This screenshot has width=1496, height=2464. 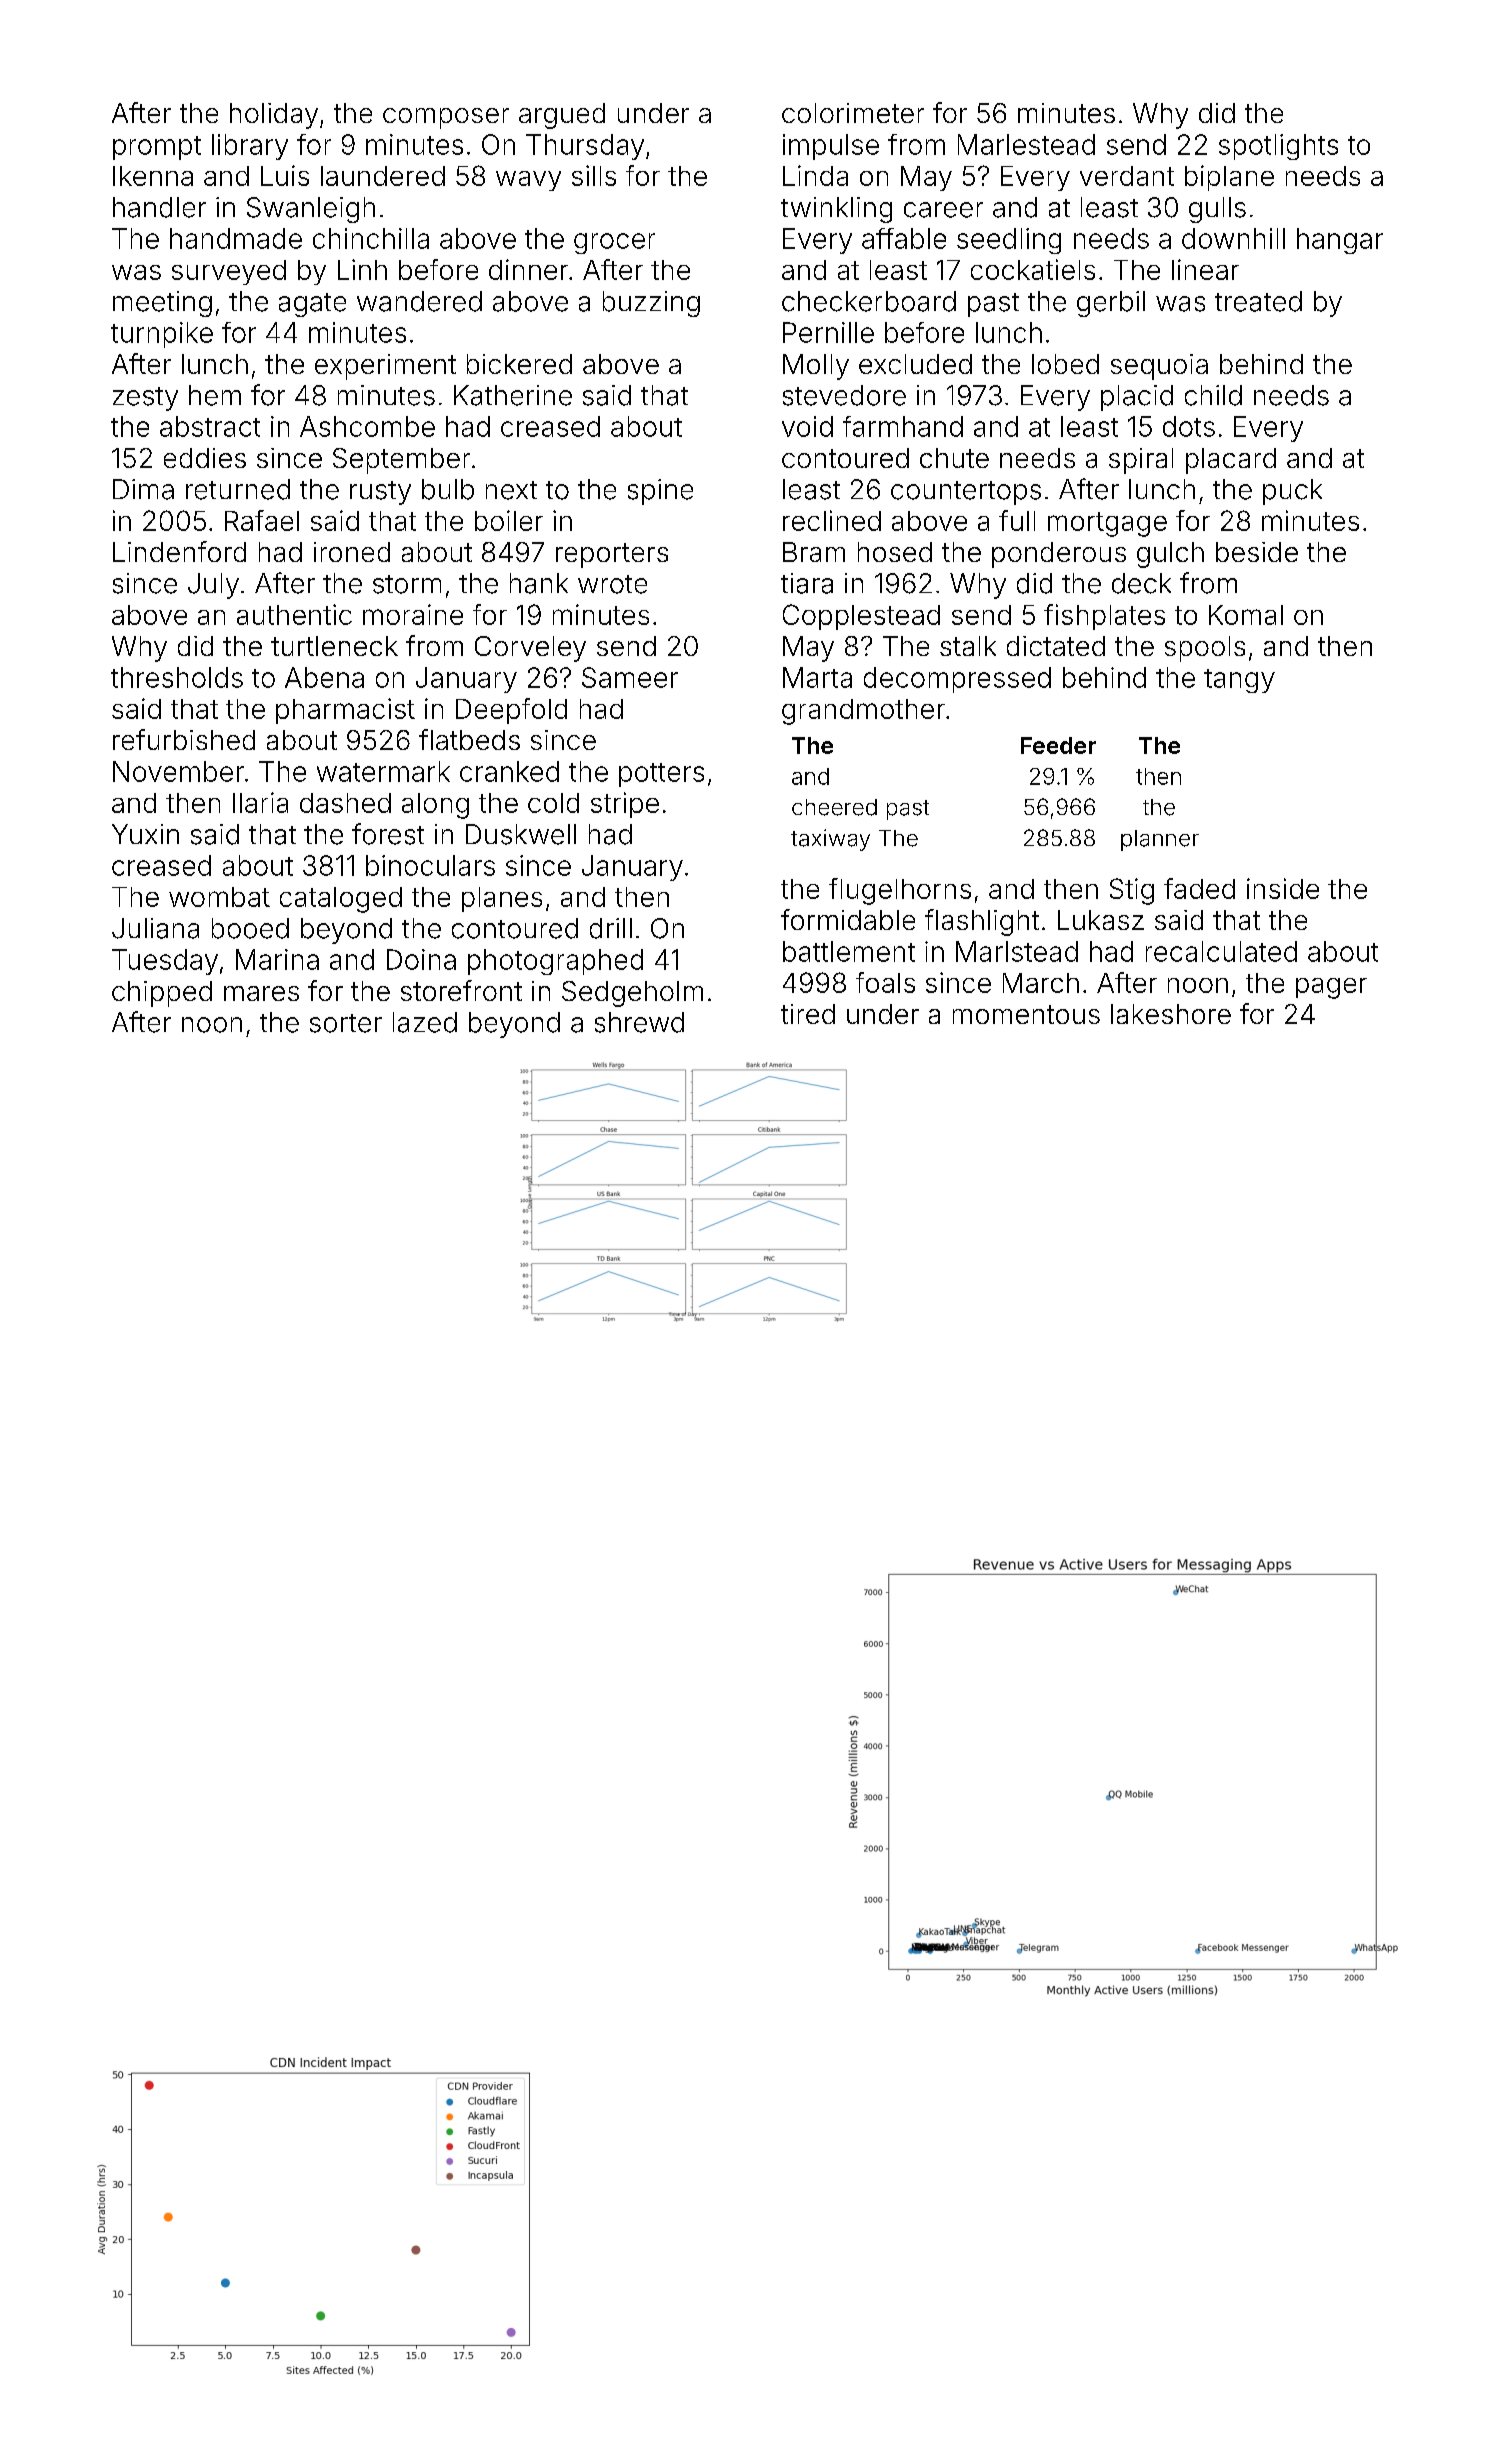 What do you see at coordinates (807, 426) in the screenshot?
I see `void` at bounding box center [807, 426].
